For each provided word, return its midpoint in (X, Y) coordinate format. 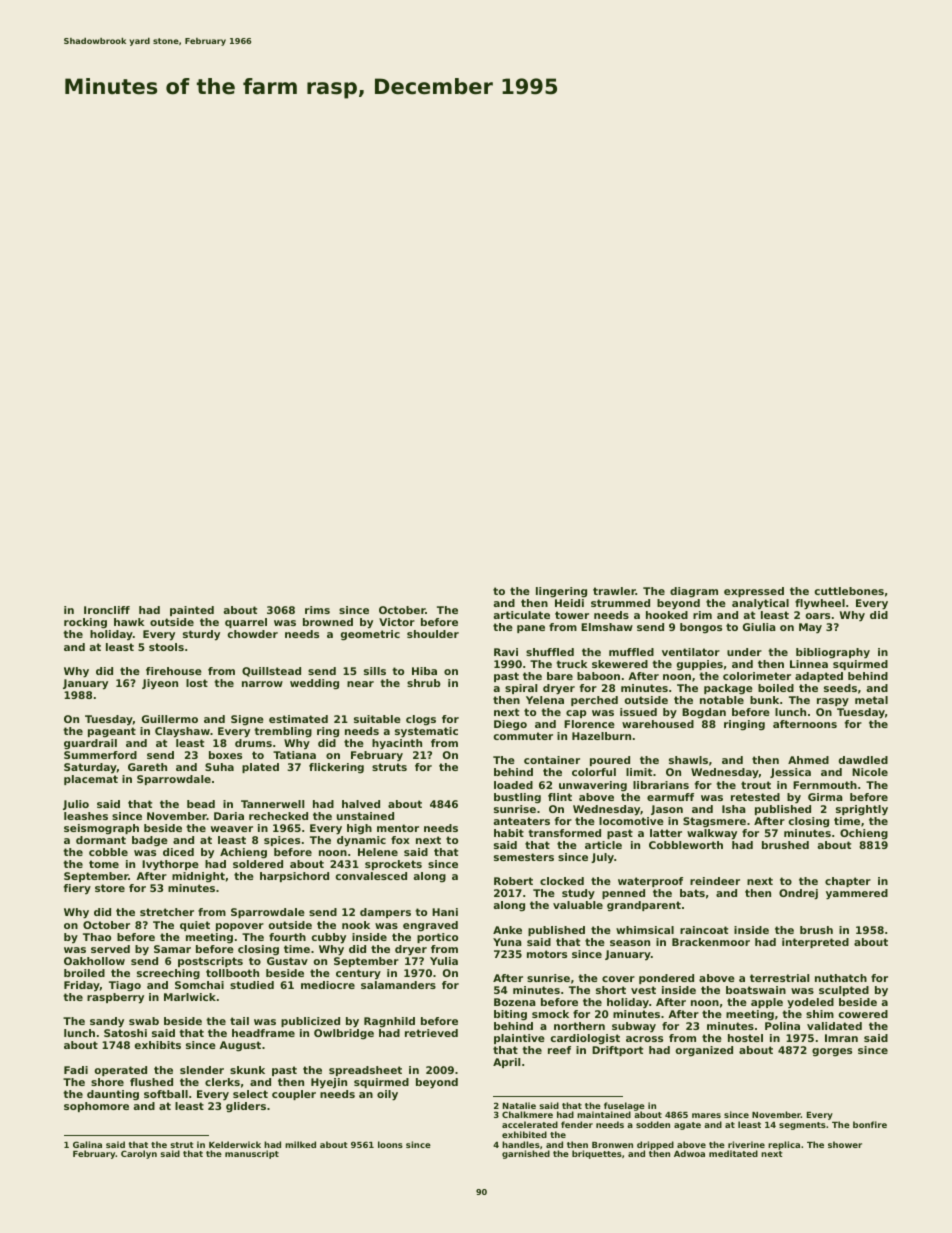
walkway (712, 834)
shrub (423, 683)
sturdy (201, 635)
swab (144, 1021)
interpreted (815, 943)
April (506, 1063)
